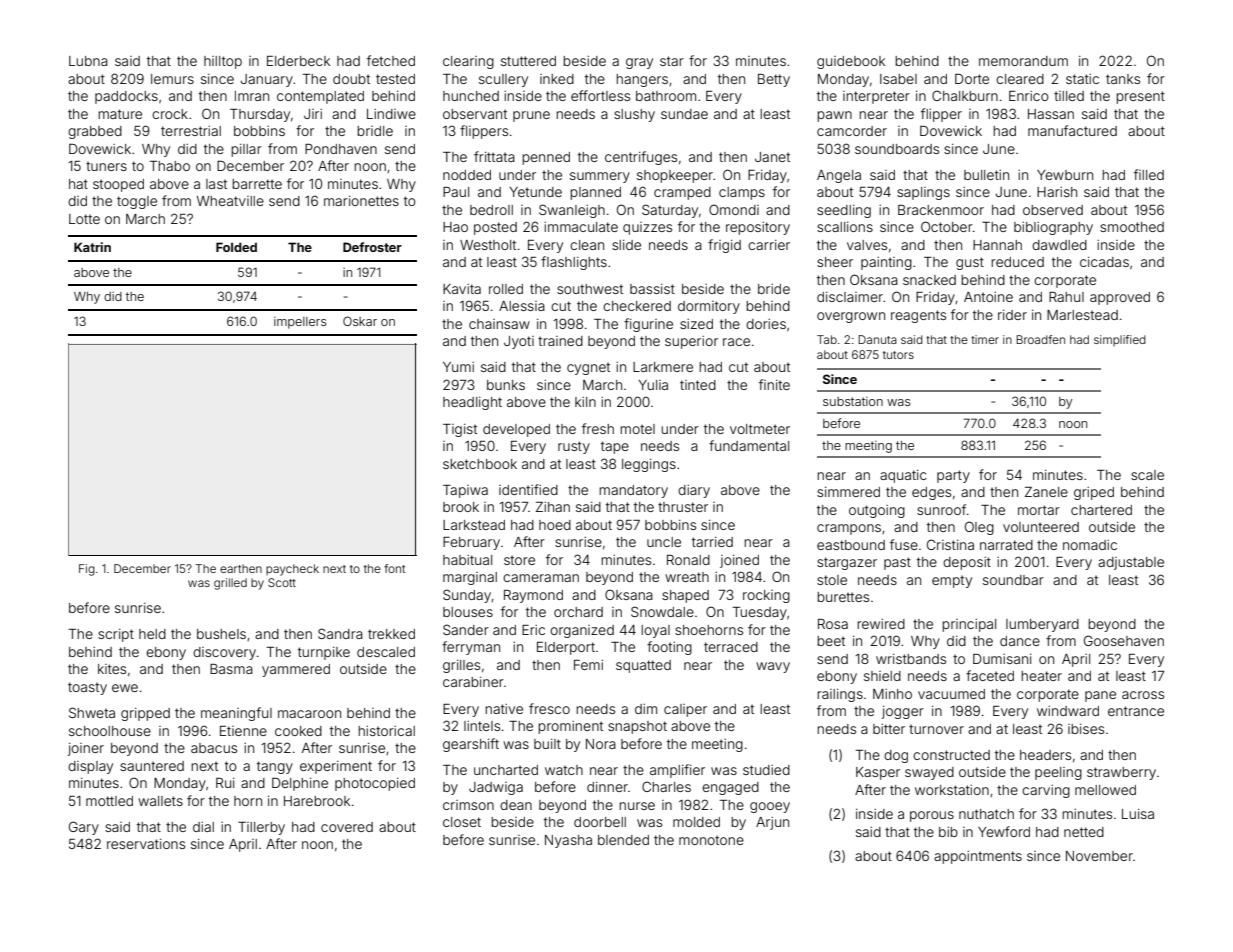 This image has width=1233, height=952. Describe the element at coordinates (146, 844) in the image. I see `reservations` at that location.
